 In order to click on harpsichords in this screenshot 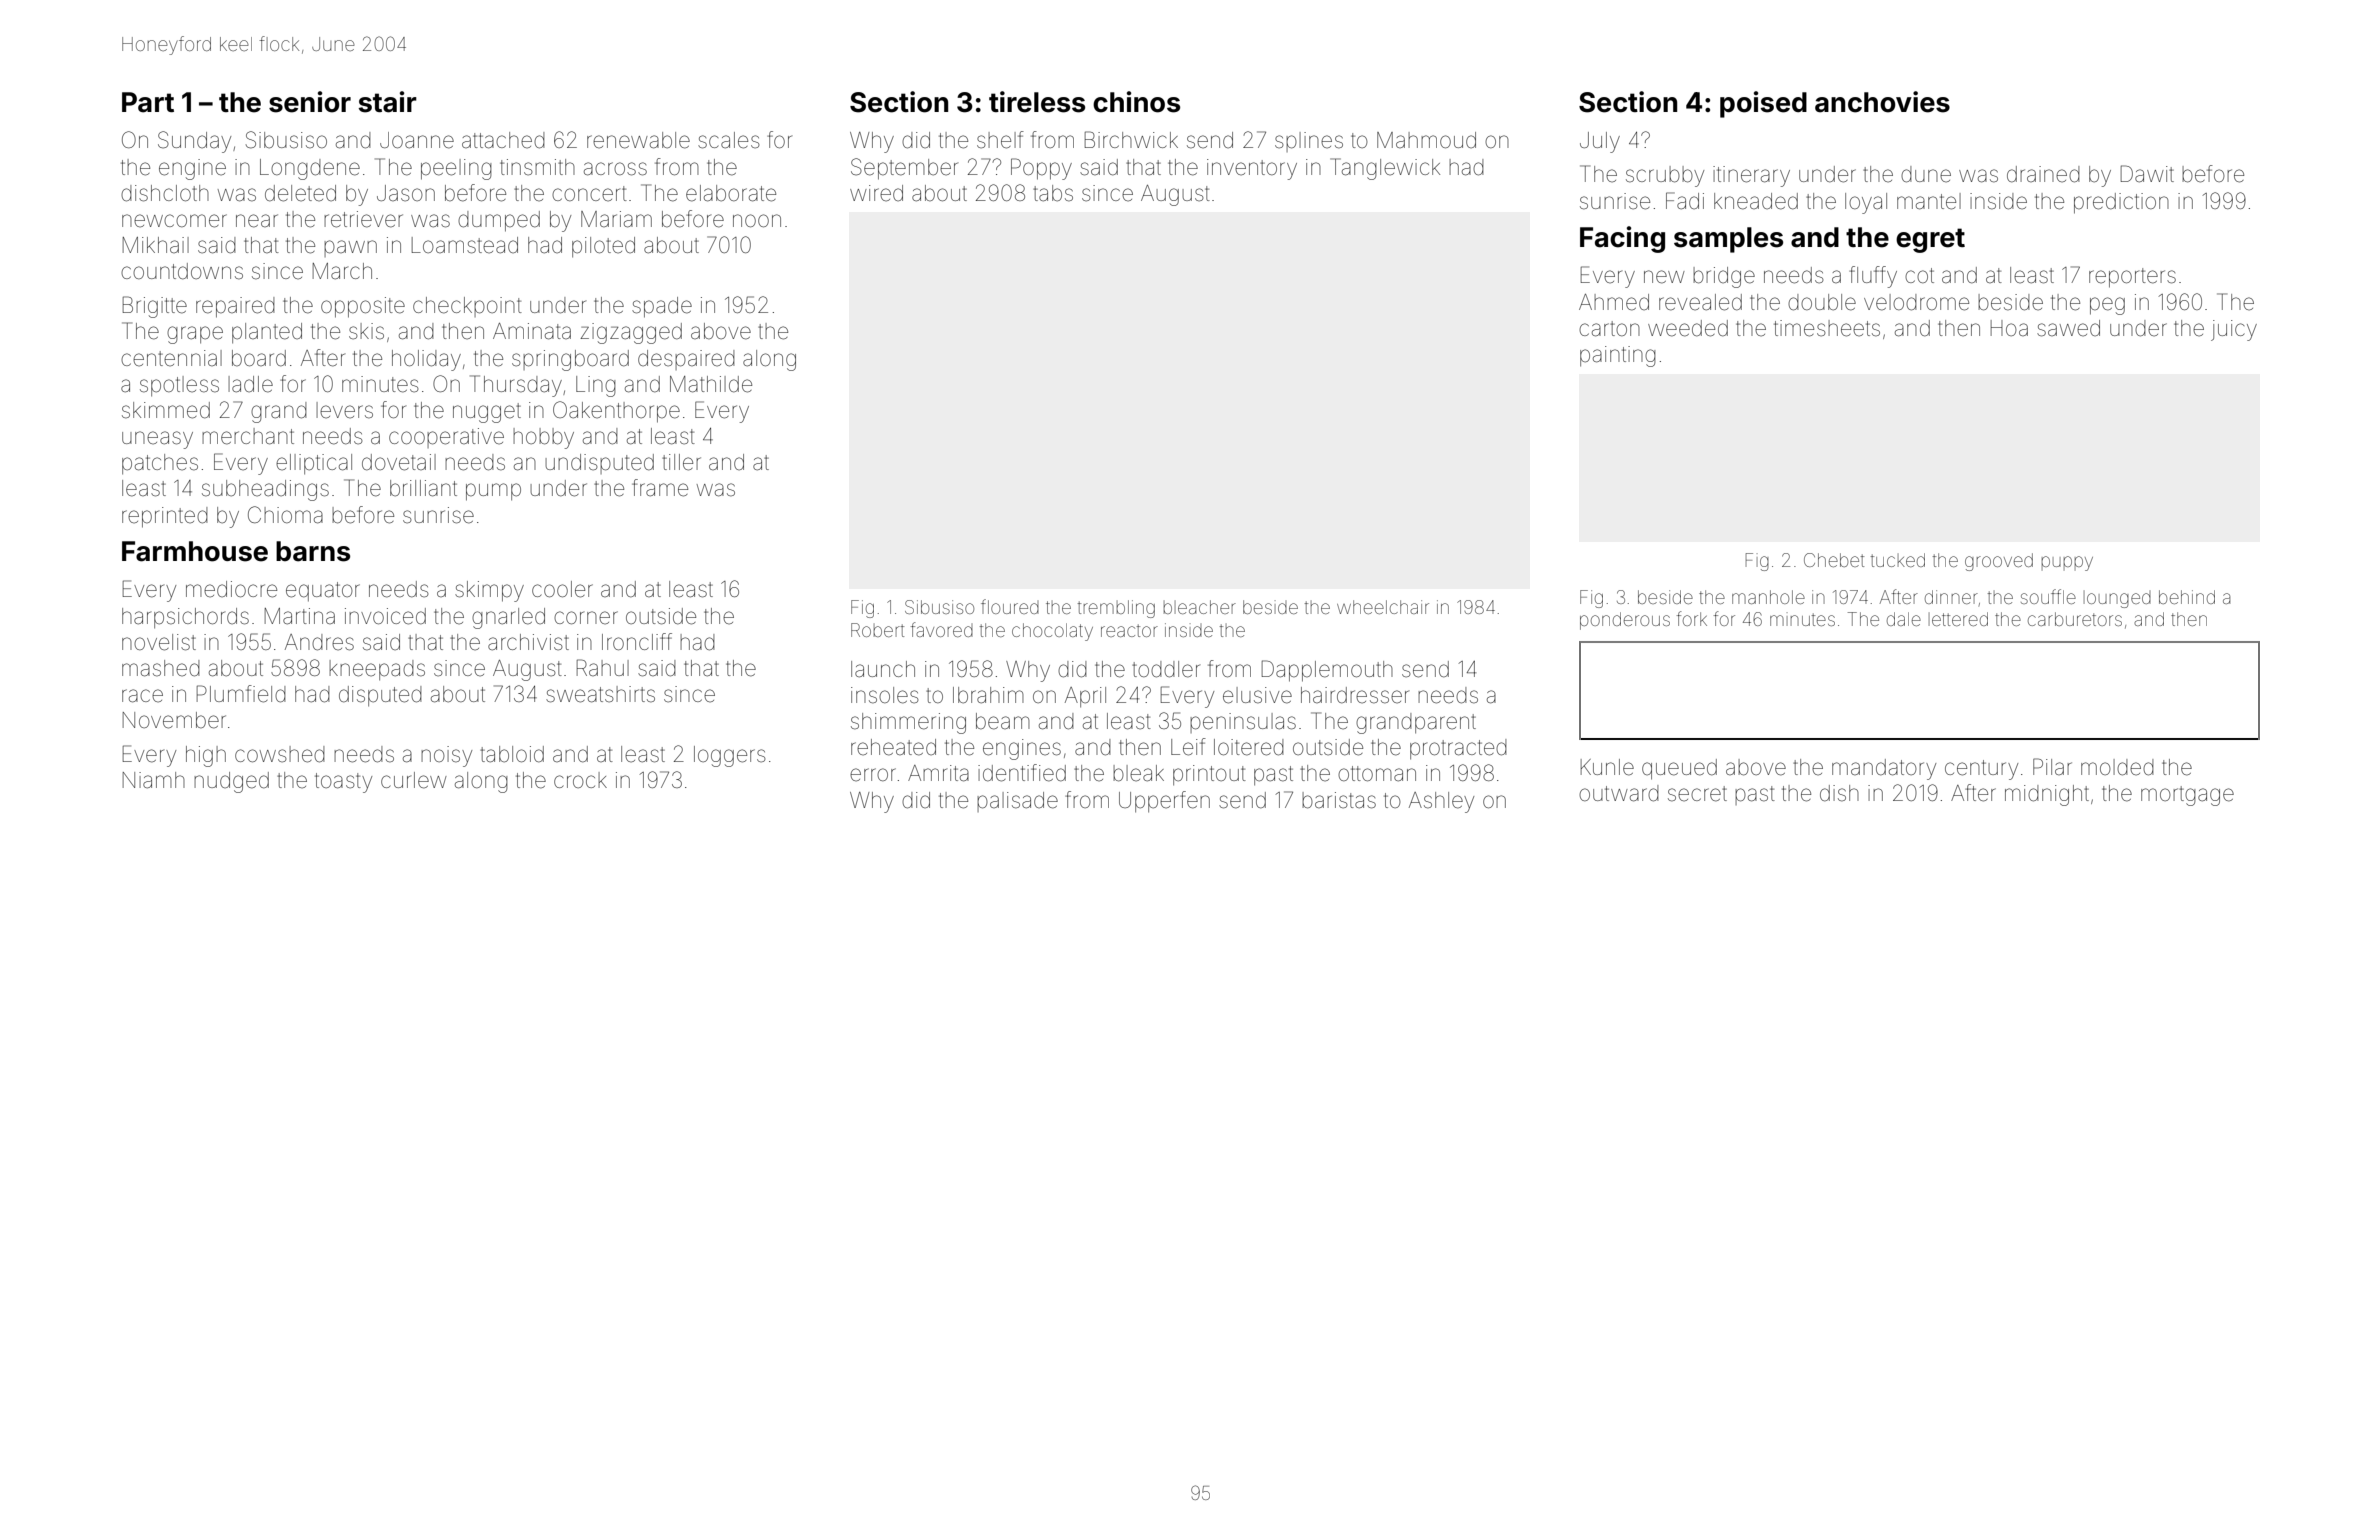, I will do `click(185, 618)`.
